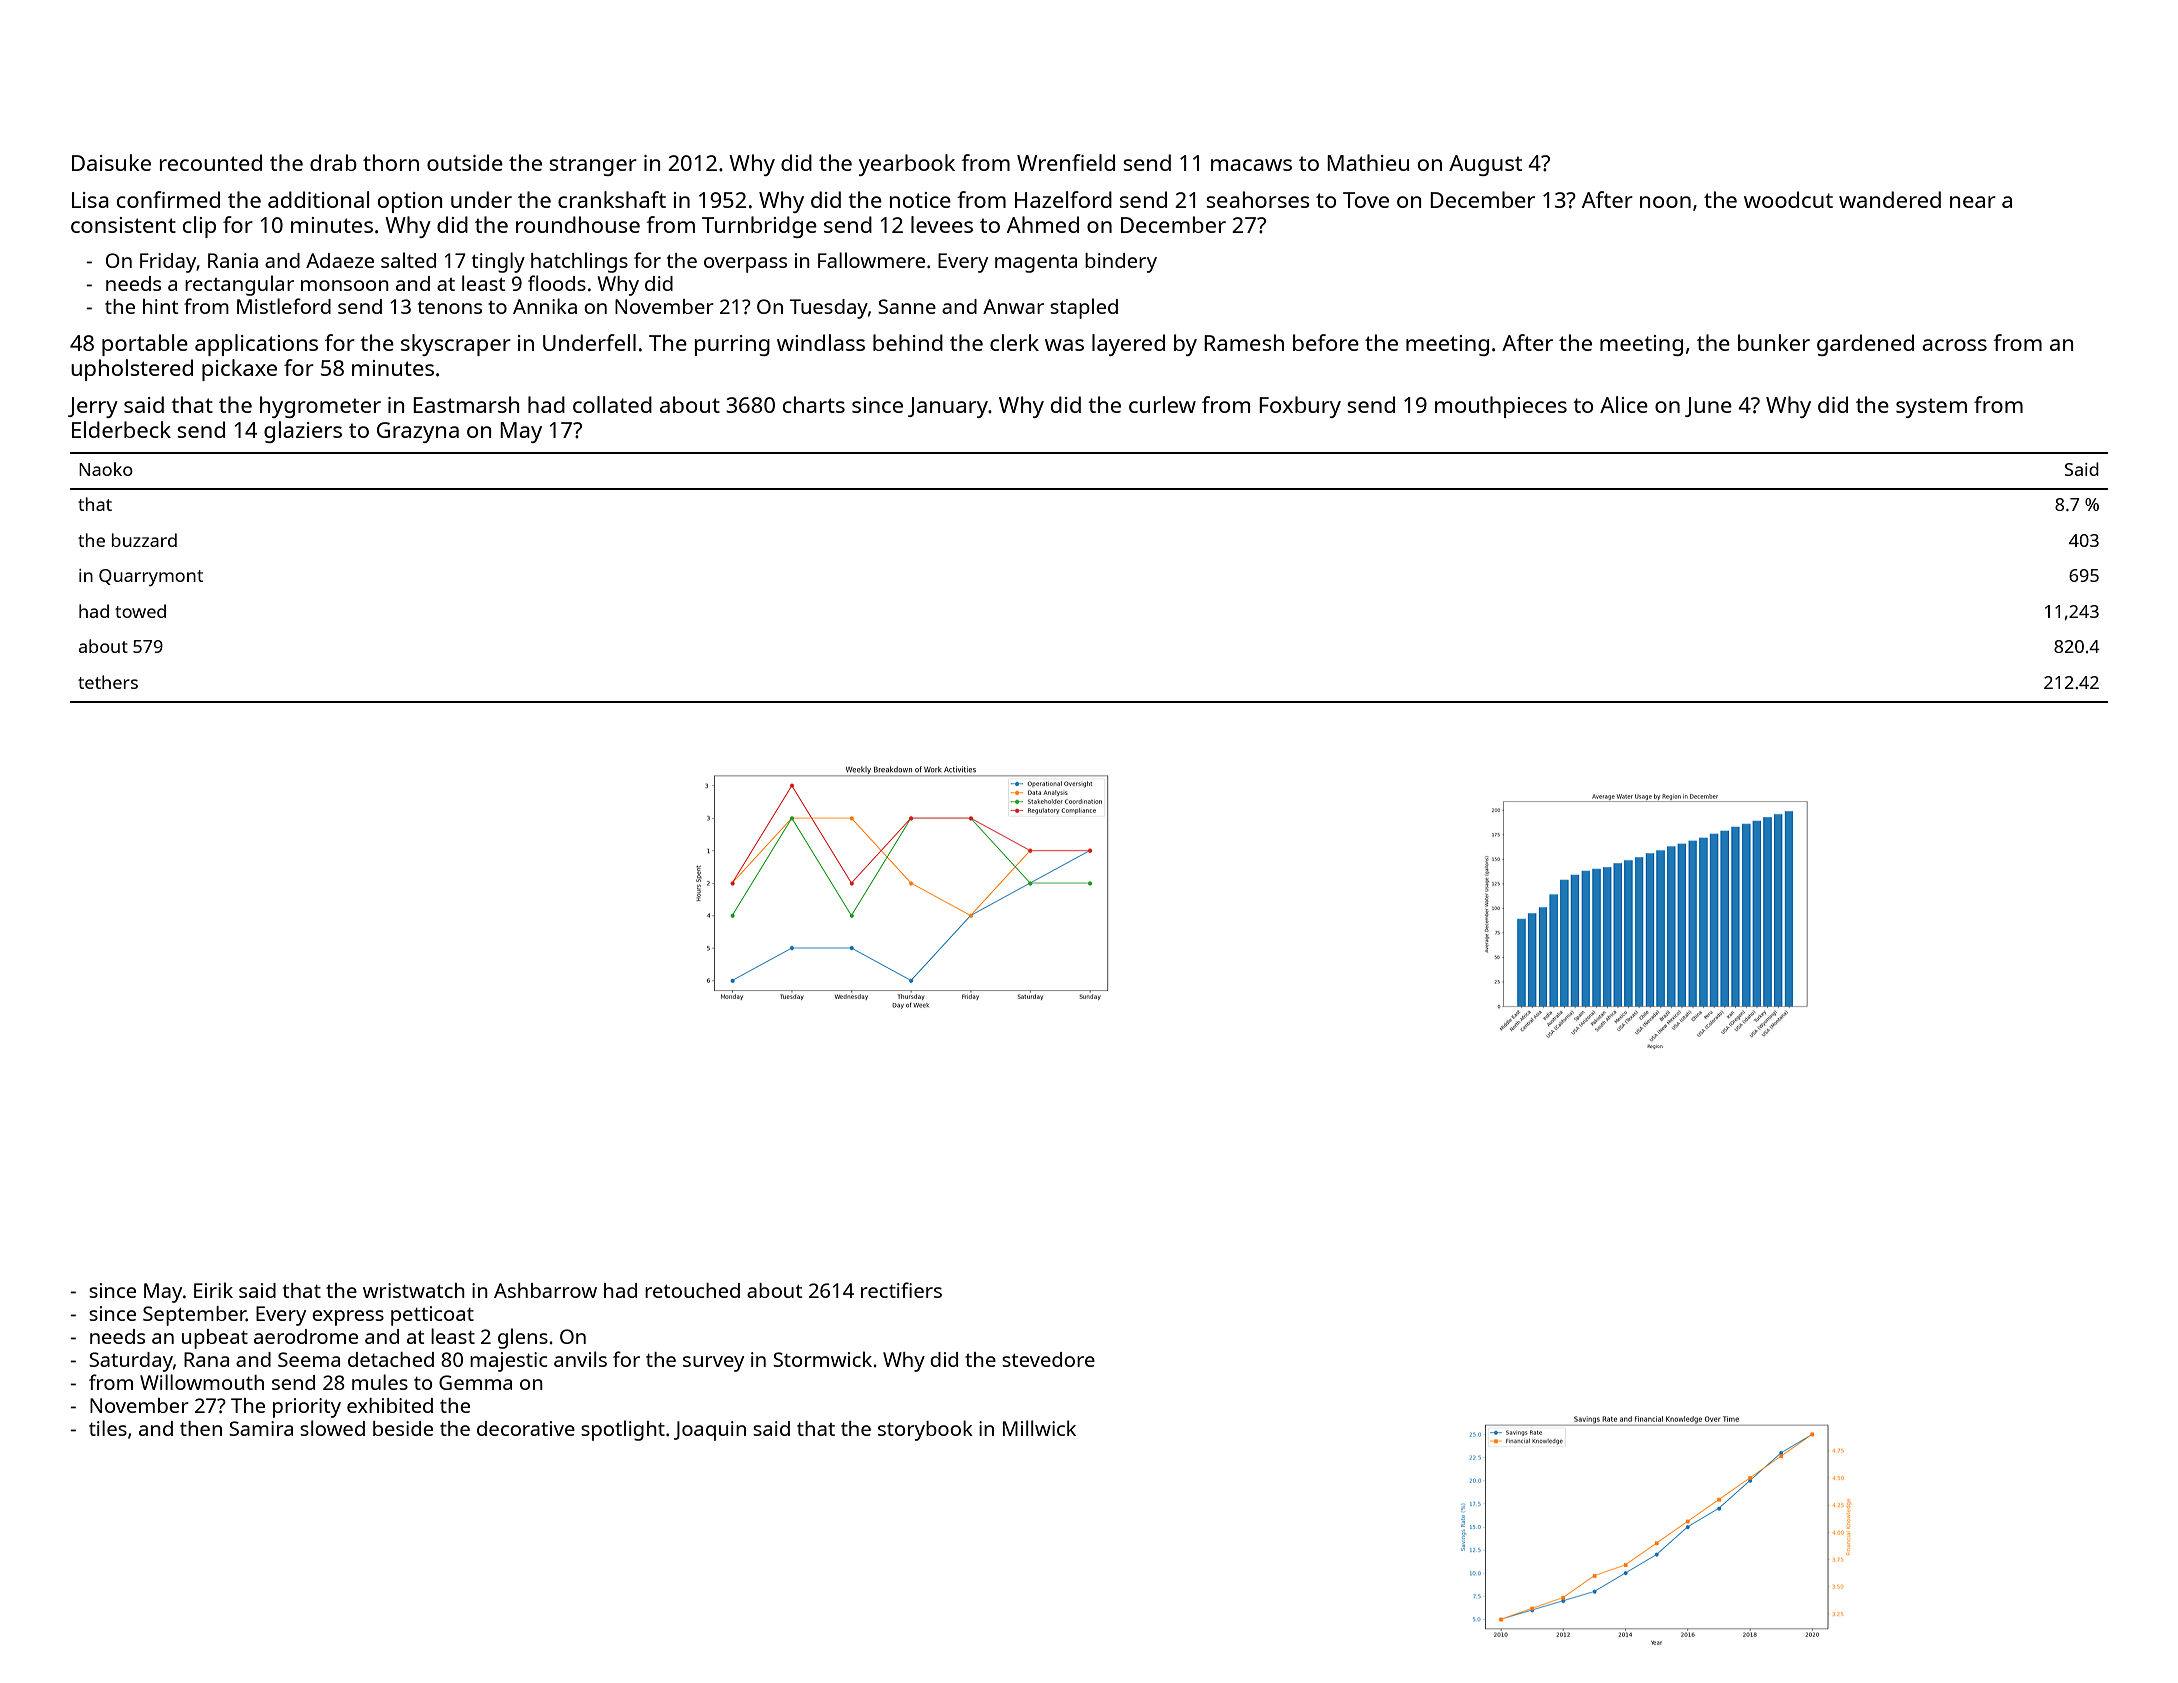  What do you see at coordinates (901, 1290) in the image?
I see `rectifiers` at bounding box center [901, 1290].
